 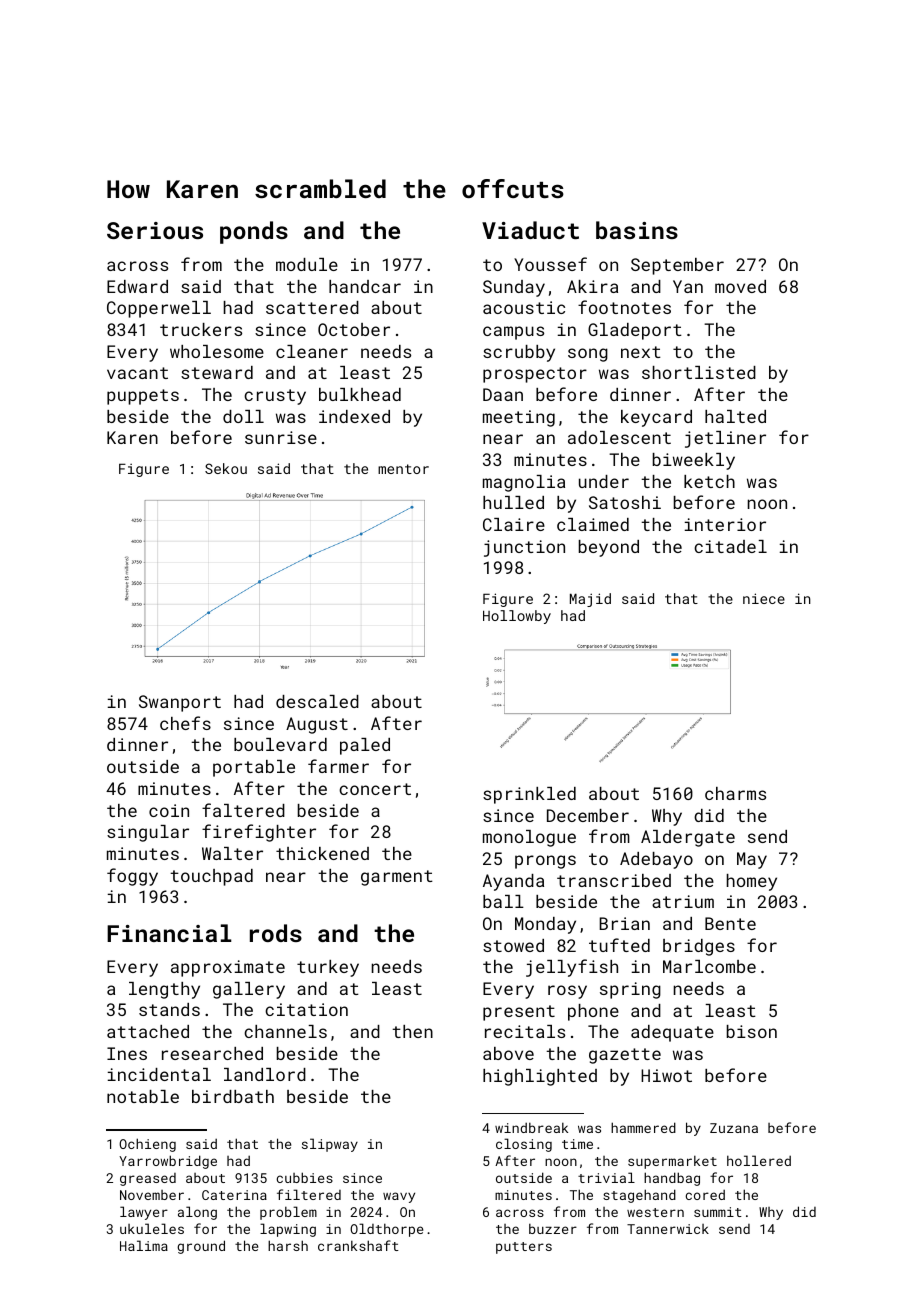 I want to click on Swanport, so click(x=180, y=703).
